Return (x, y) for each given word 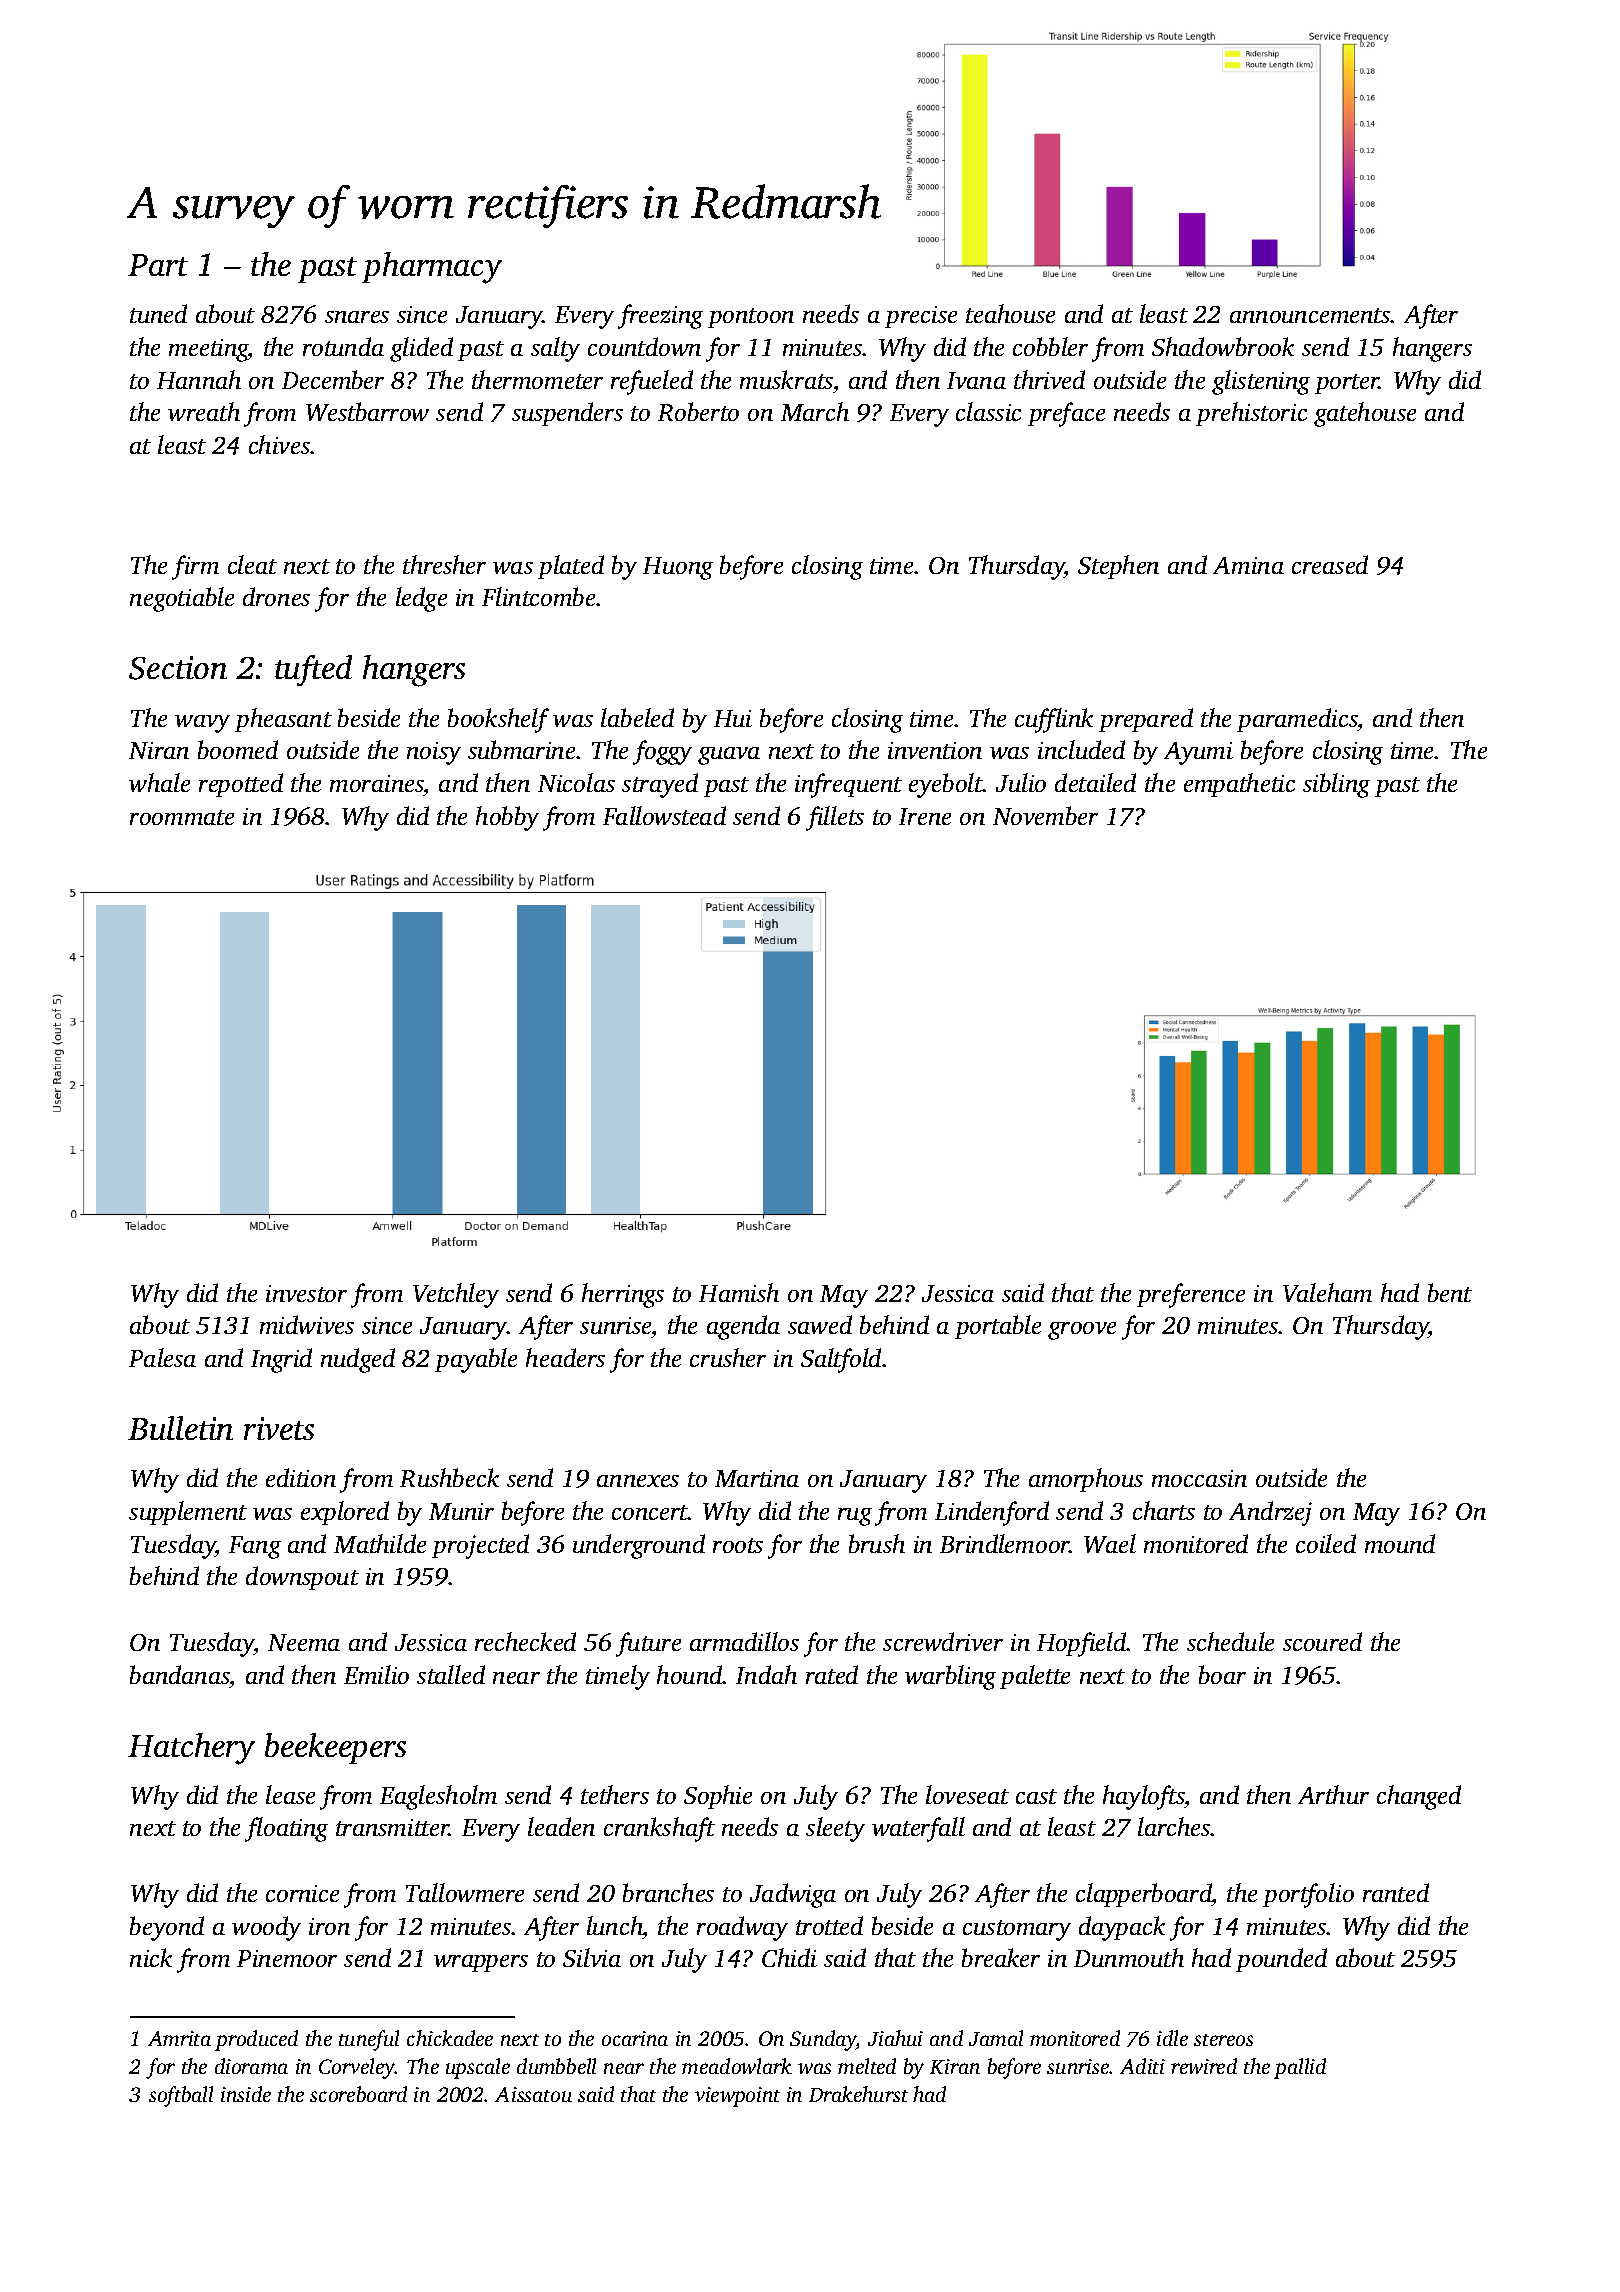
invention (935, 750)
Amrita (179, 2038)
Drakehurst (858, 2094)
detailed (1095, 782)
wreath (204, 411)
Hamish (739, 1292)
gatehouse (1365, 414)
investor (306, 1293)
